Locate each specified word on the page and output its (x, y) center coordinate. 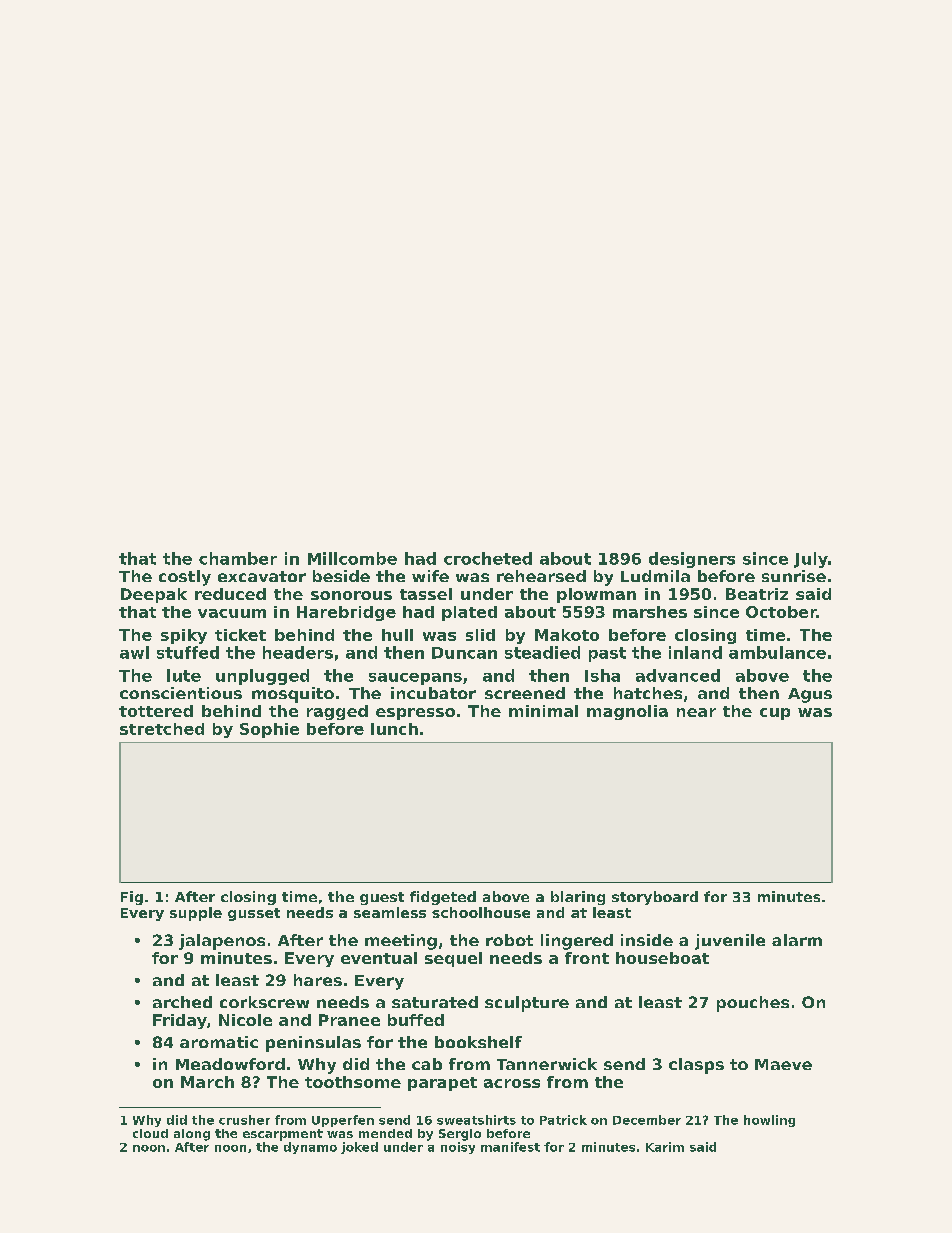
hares (318, 980)
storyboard (655, 898)
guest (382, 898)
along (192, 1135)
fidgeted (443, 898)
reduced (230, 594)
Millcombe (352, 558)
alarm (797, 940)
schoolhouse (481, 912)
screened (525, 693)
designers (692, 560)
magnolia (627, 712)
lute (184, 675)
